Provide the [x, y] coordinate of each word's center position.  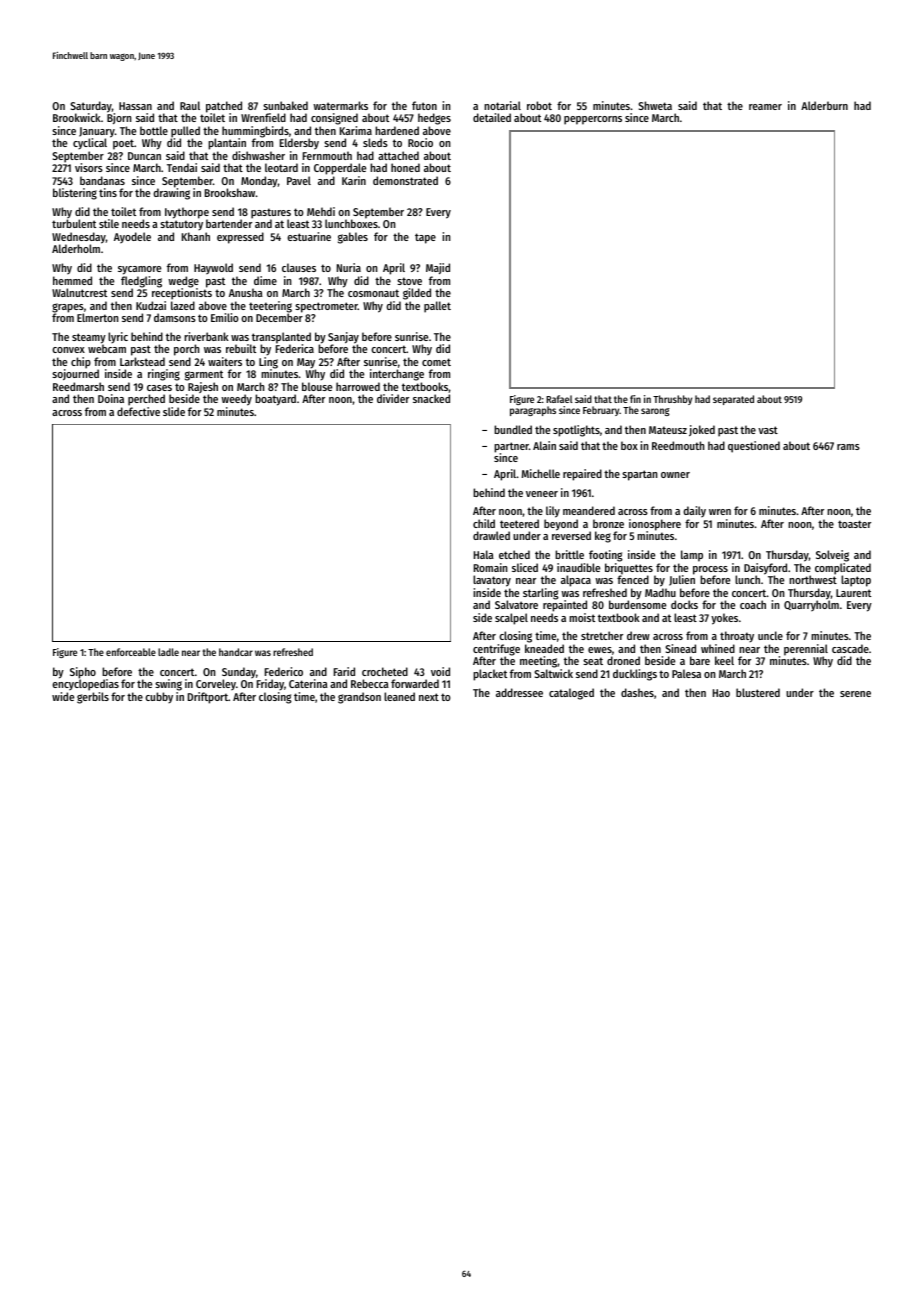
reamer [765, 107]
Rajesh [203, 387]
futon [424, 105]
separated [733, 400]
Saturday [91, 107]
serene [855, 694]
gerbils [93, 698]
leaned [399, 696]
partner [511, 447]
